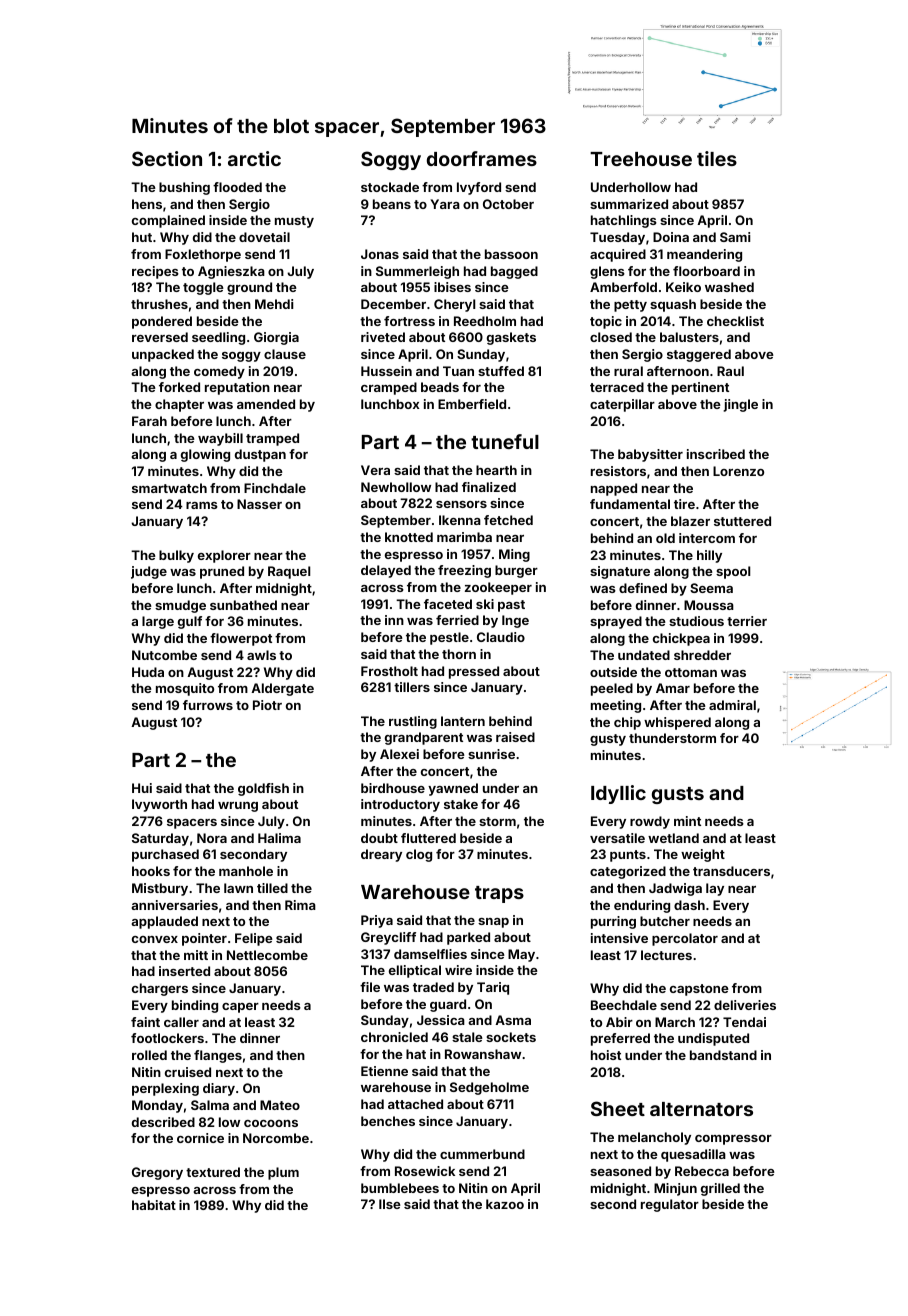 Image resolution: width=908 pixels, height=1316 pixels. I want to click on butcher, so click(665, 921).
